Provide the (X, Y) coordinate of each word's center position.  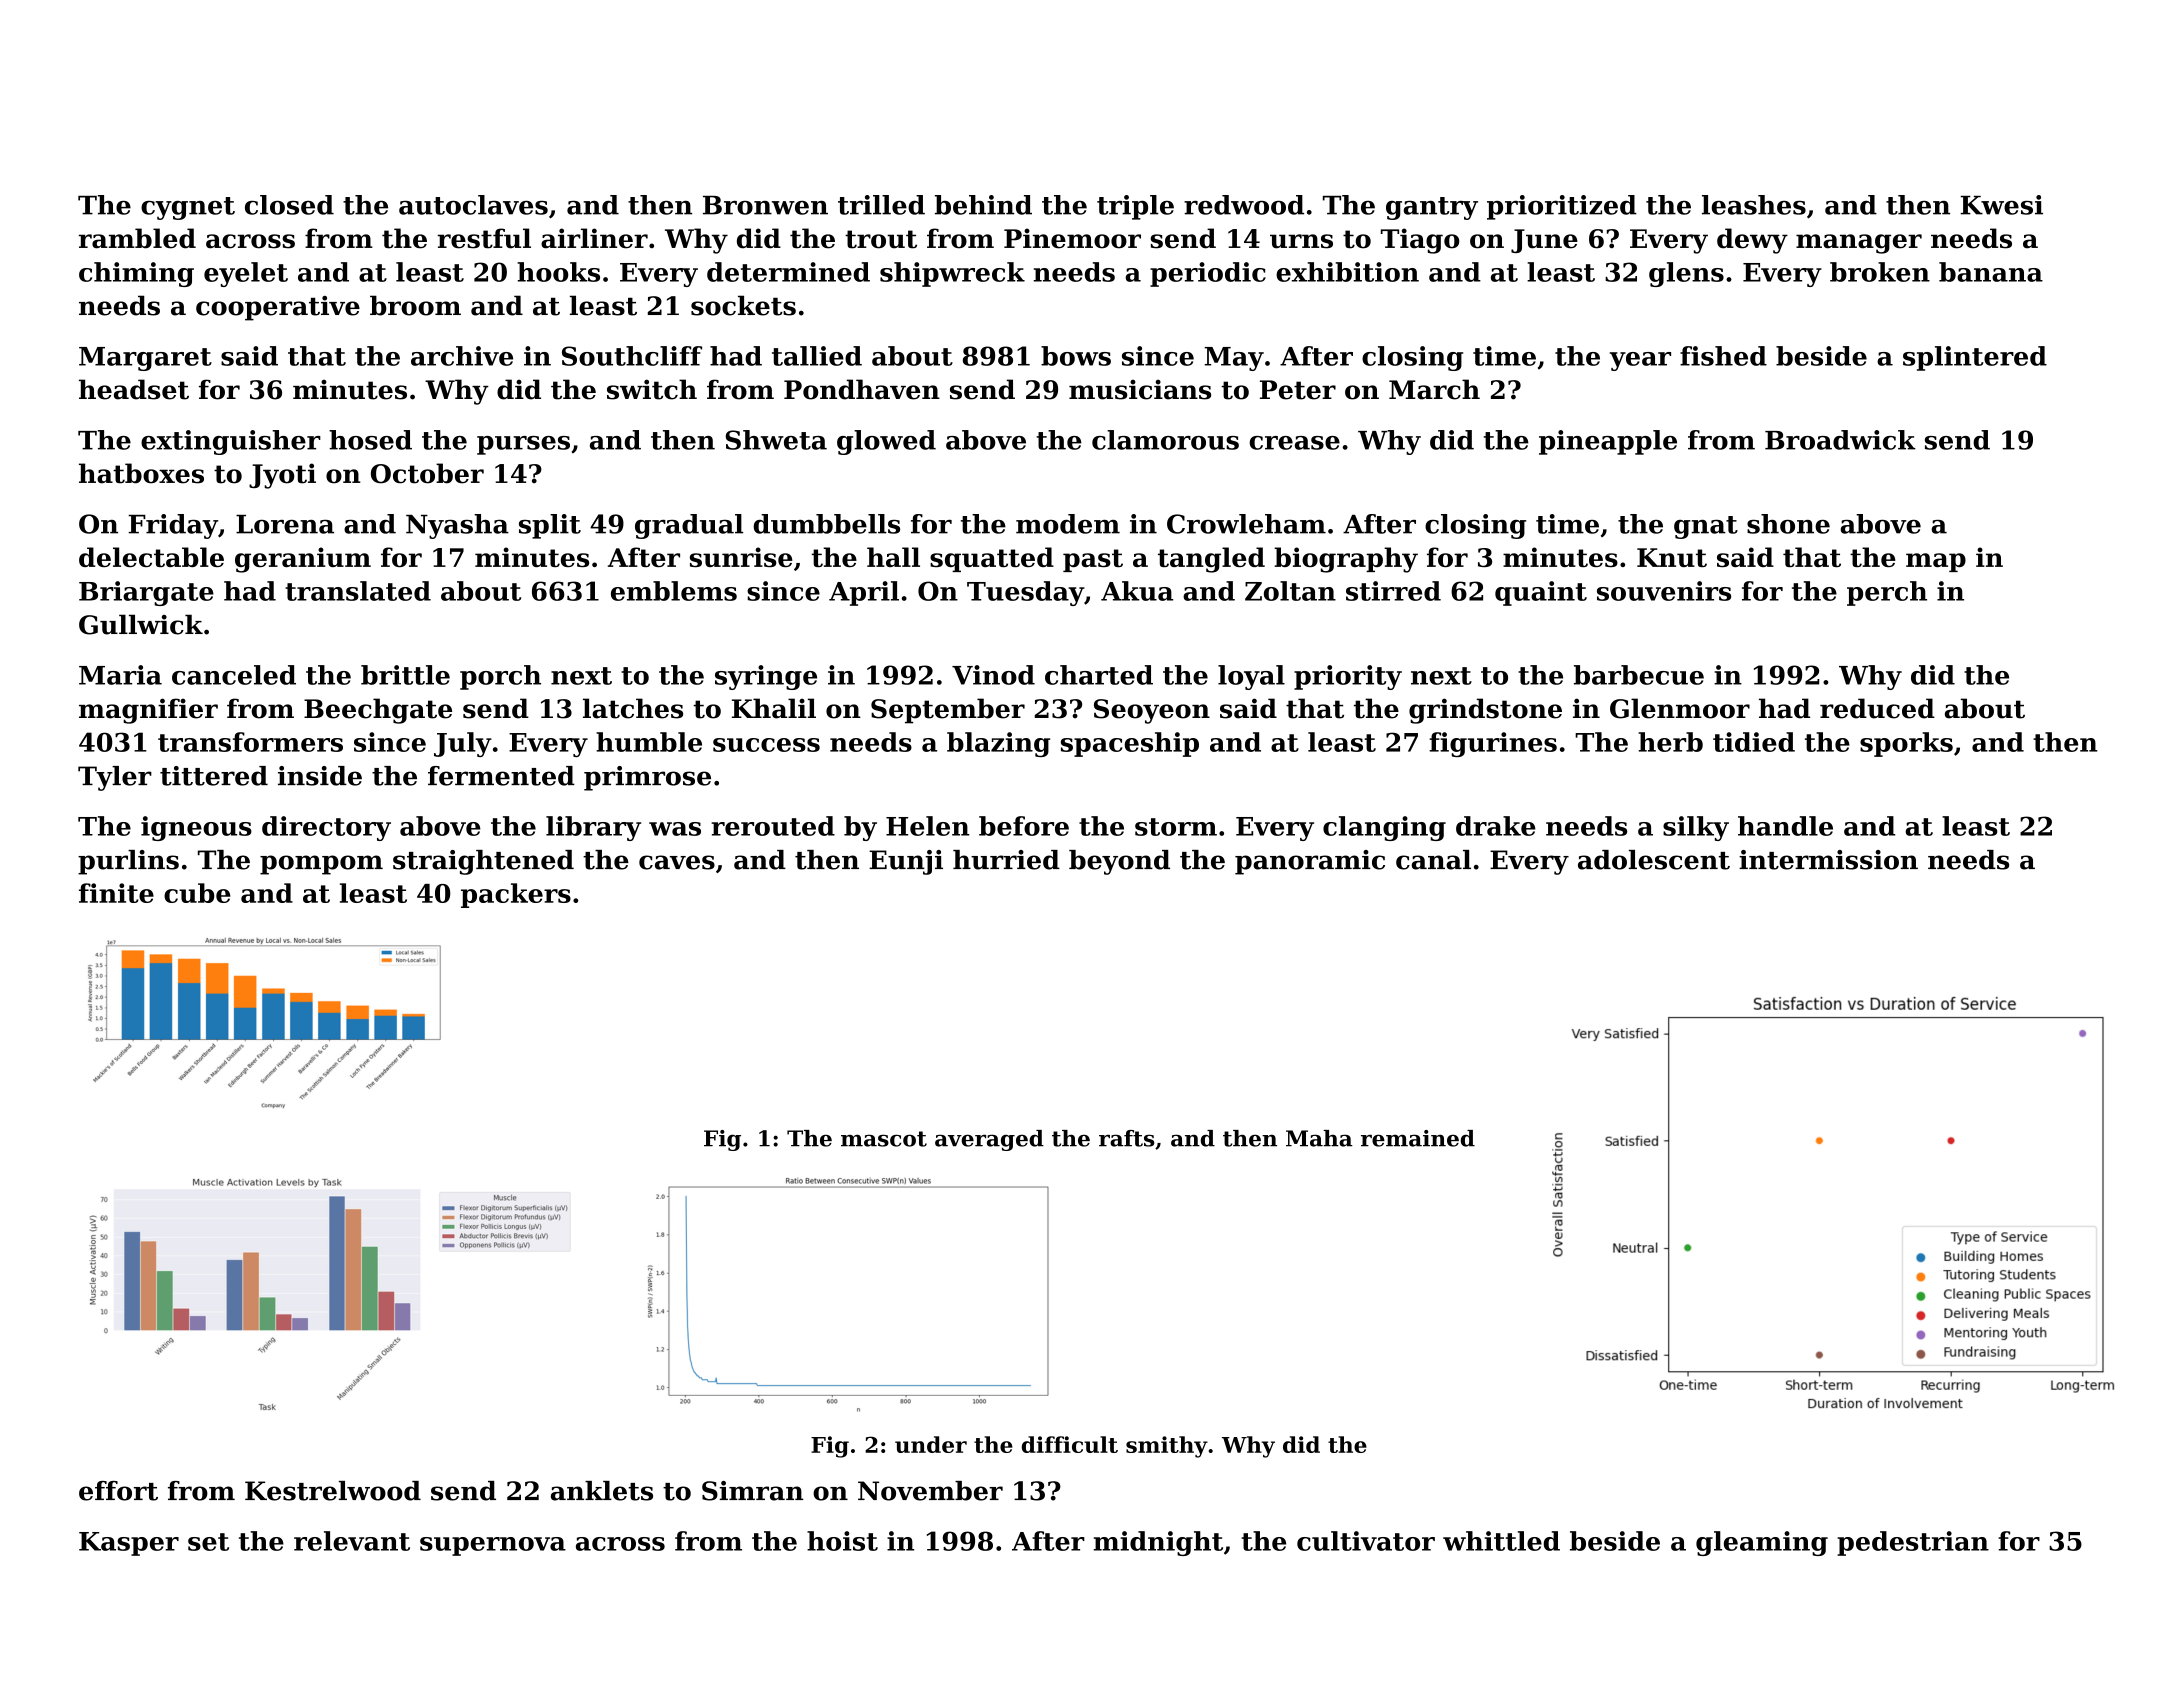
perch (1887, 593)
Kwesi (2002, 205)
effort (118, 1491)
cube (197, 893)
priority (1348, 677)
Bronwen (765, 205)
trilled (881, 205)
